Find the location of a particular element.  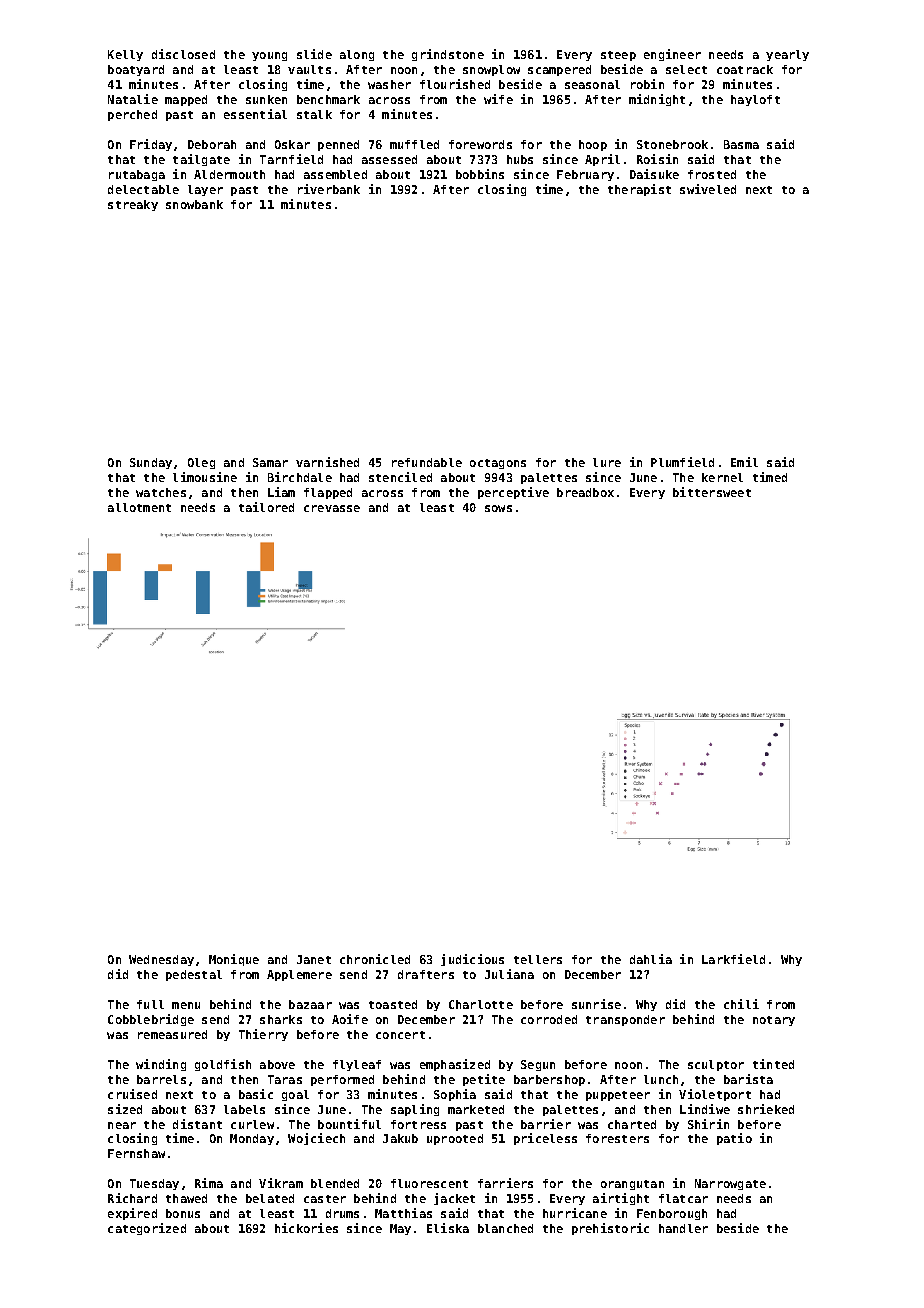

lure is located at coordinates (607, 462).
